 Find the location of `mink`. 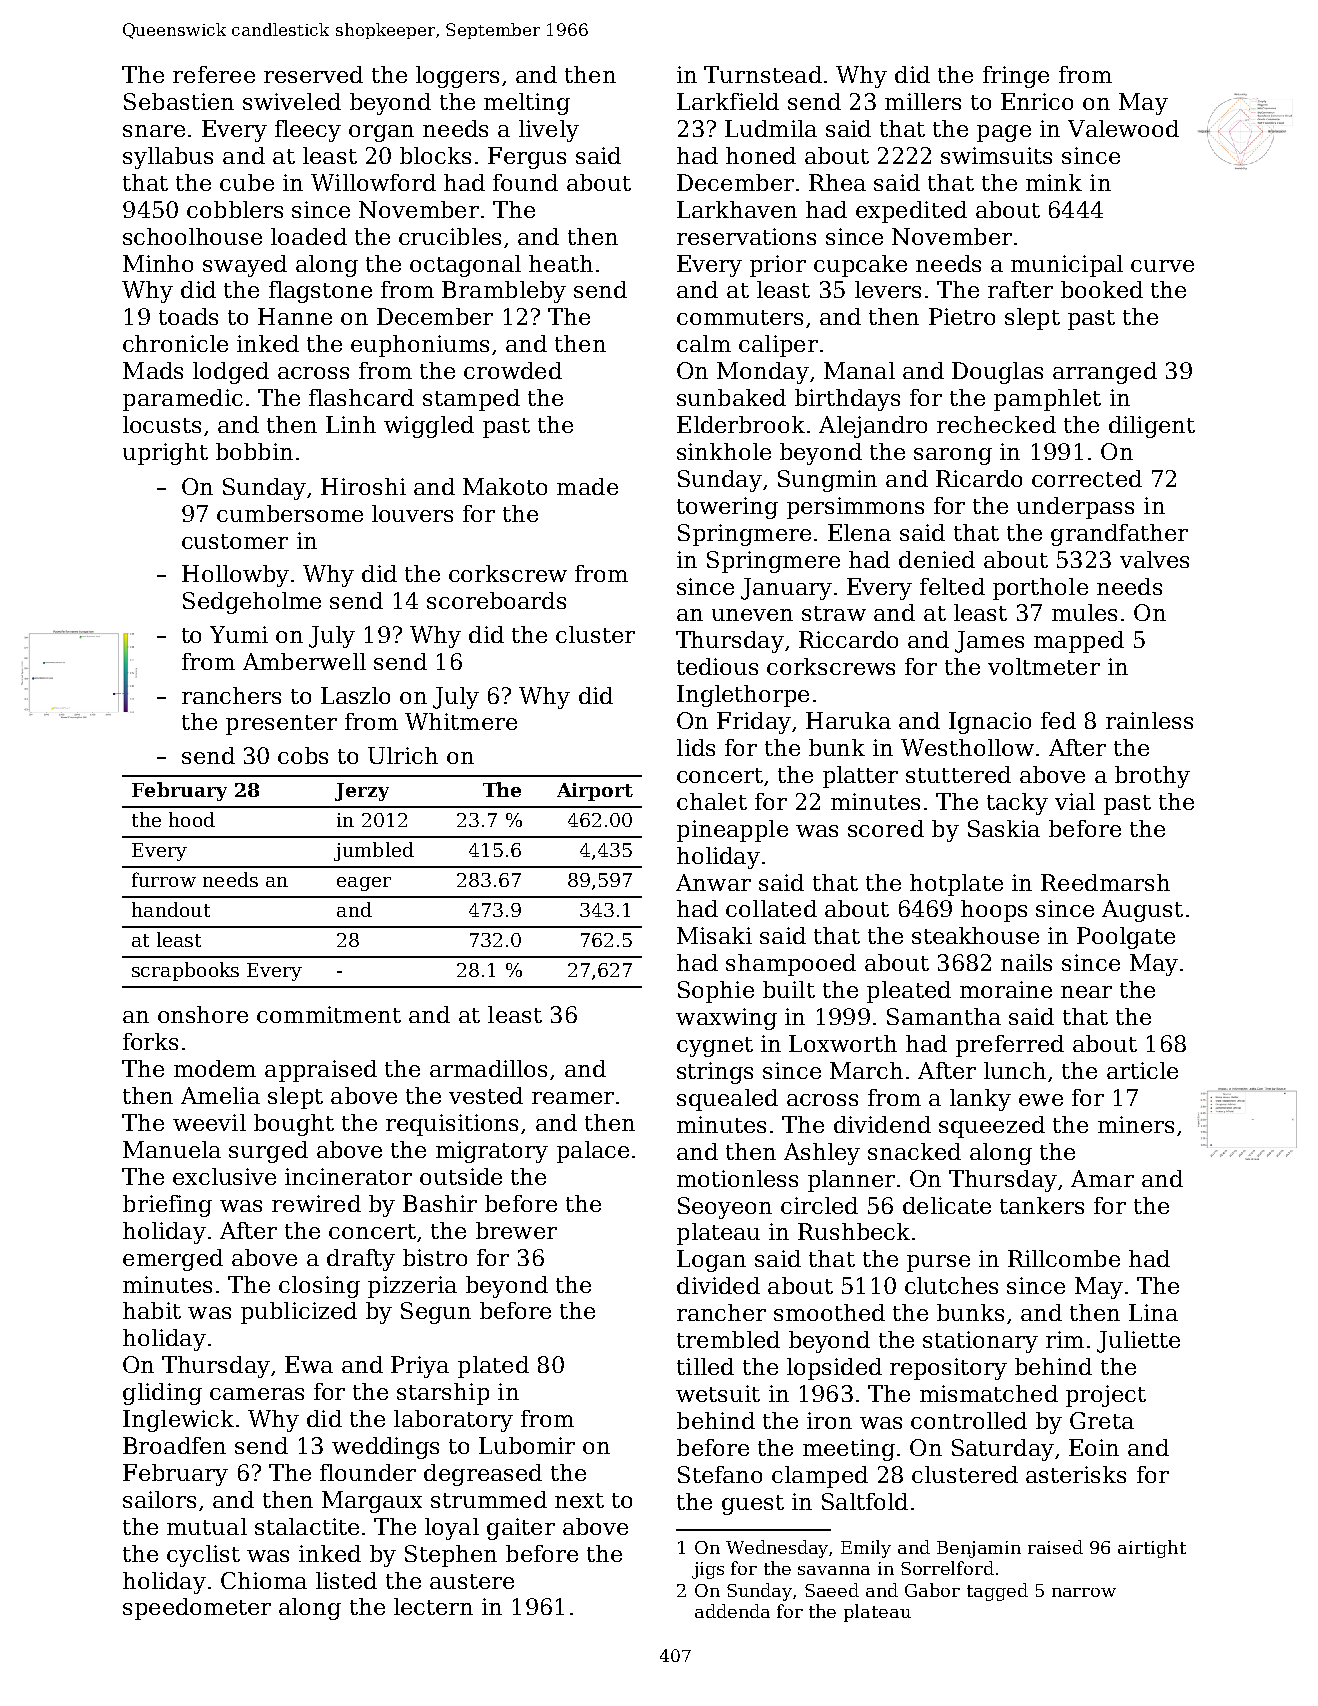

mink is located at coordinates (1054, 182).
